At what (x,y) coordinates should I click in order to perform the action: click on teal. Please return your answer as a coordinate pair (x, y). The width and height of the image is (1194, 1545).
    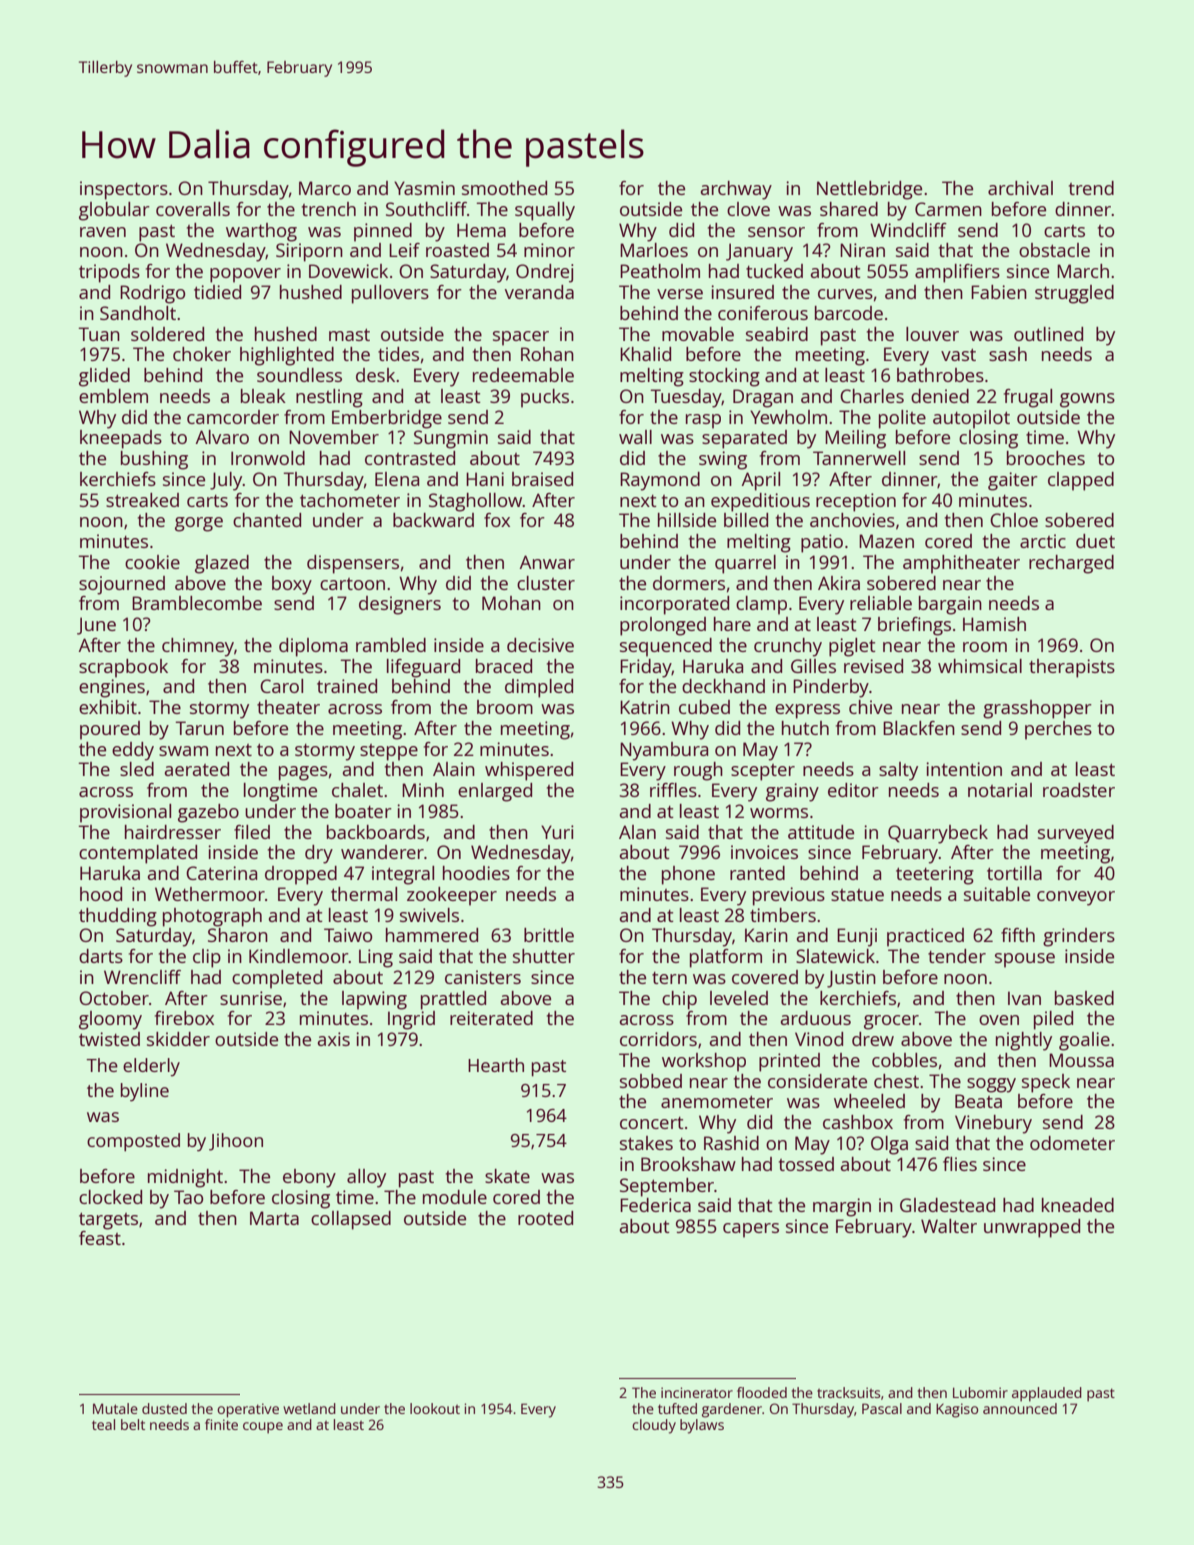
    Looking at the image, I should click on (103, 1424).
